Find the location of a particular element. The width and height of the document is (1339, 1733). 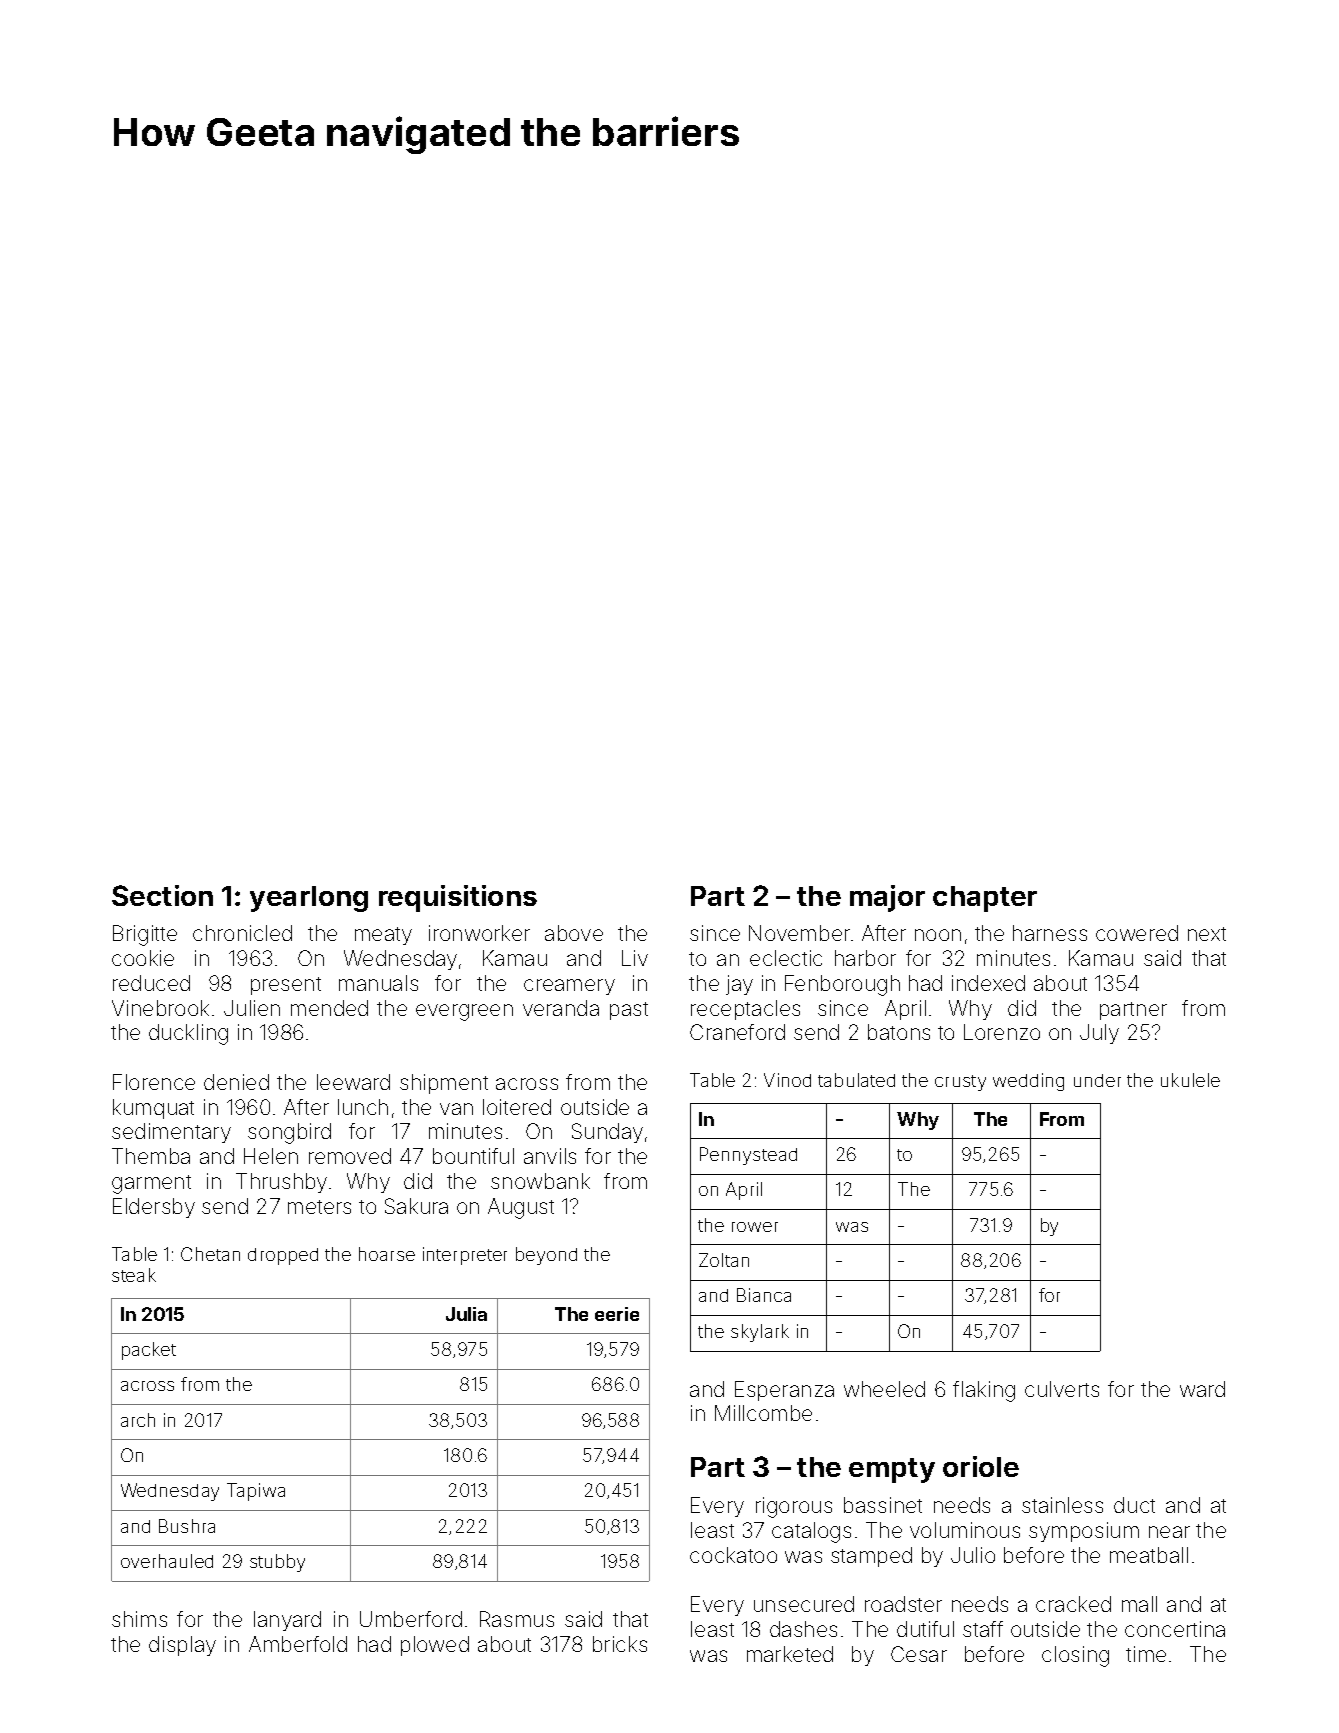

cookie is located at coordinates (143, 958).
